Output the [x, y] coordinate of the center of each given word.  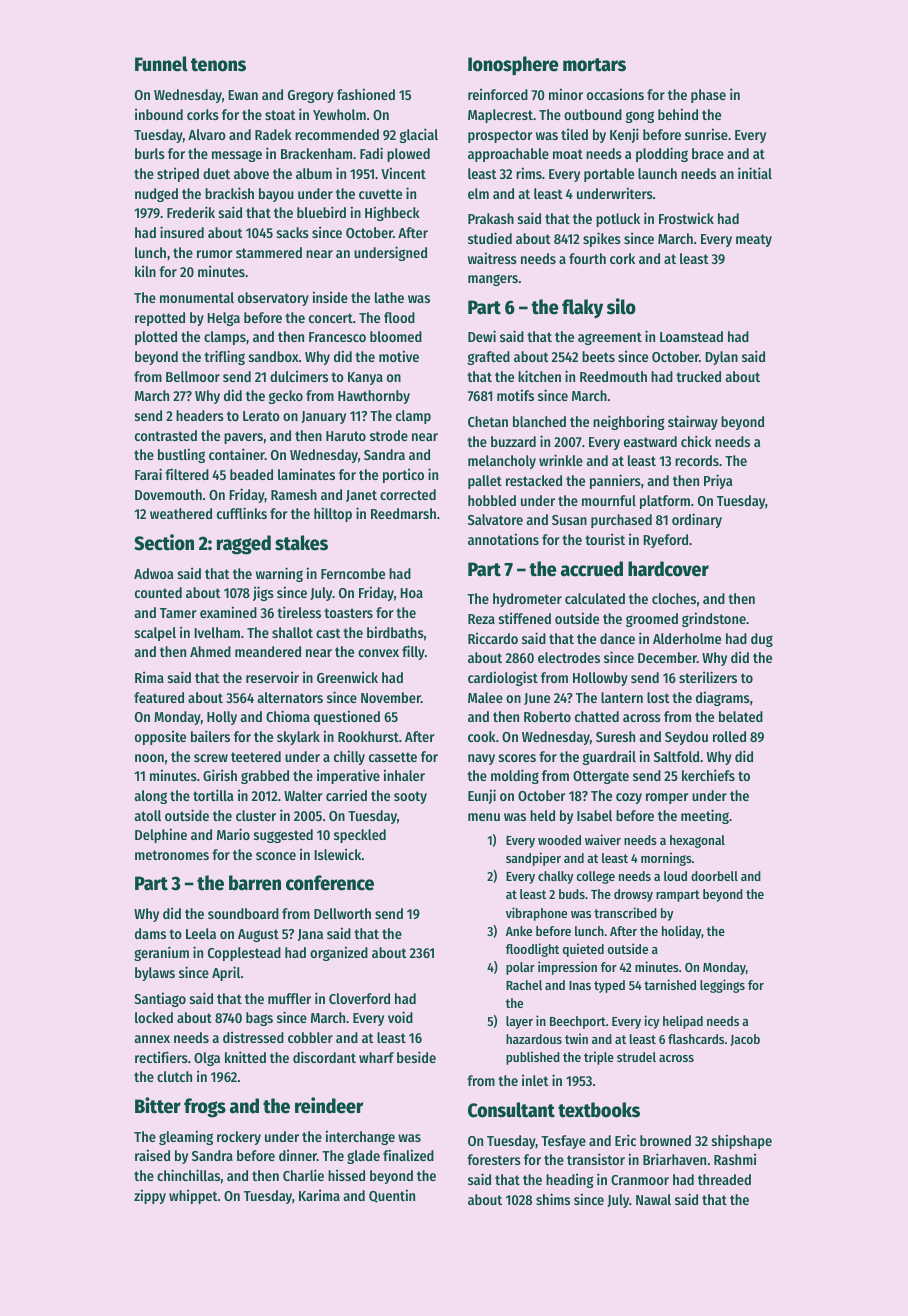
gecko [286, 397]
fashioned [366, 94]
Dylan [721, 358]
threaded [724, 1179]
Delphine [161, 835]
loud [675, 876]
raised [152, 1155]
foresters [494, 1159]
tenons [218, 65]
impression [567, 968]
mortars [594, 65]
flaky [582, 308]
